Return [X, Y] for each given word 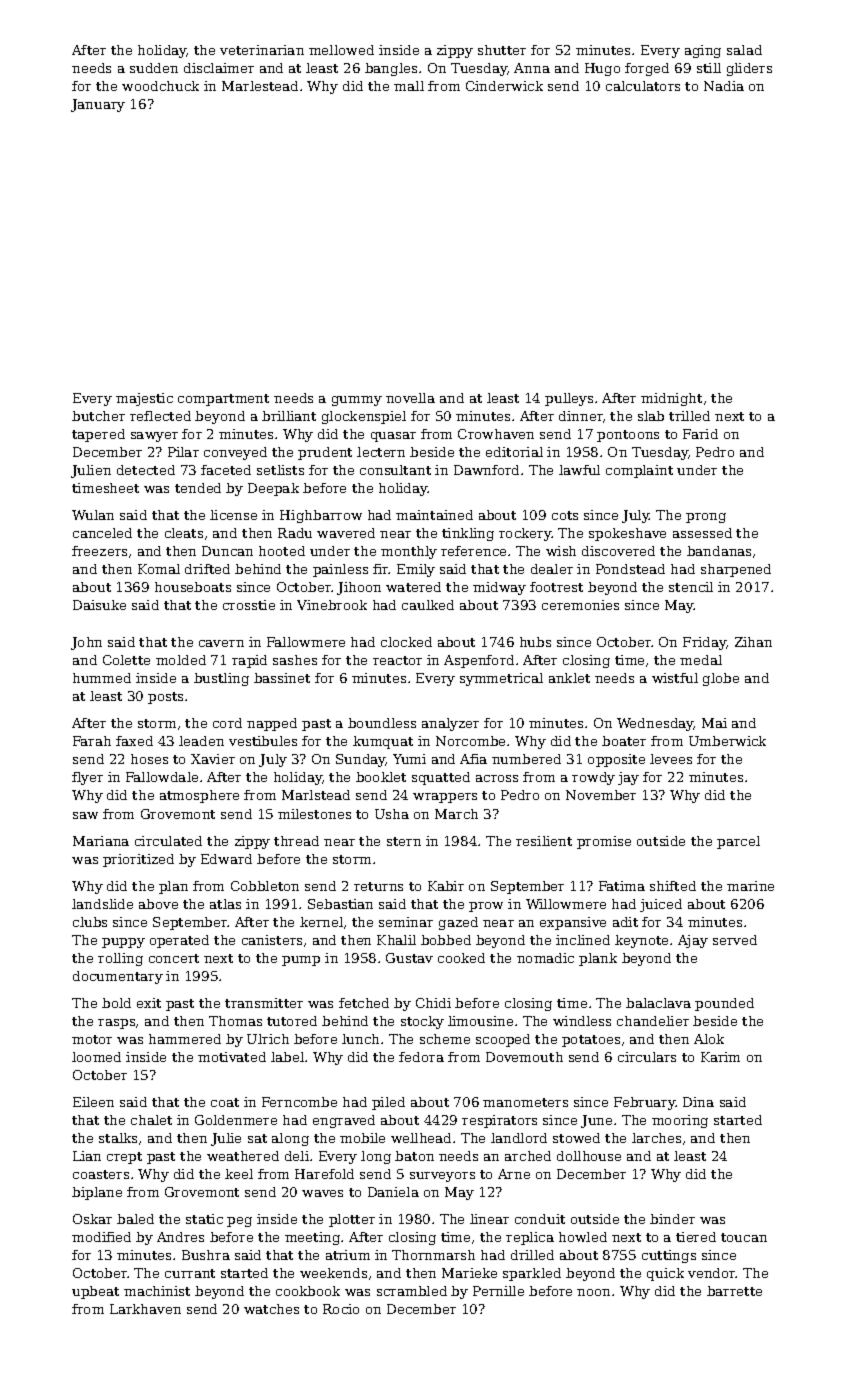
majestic [144, 399]
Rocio [341, 1309]
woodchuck [160, 86]
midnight [671, 399]
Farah [92, 741]
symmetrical [501, 679]
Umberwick [727, 741]
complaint [639, 471]
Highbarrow [321, 516]
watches [271, 1309]
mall [409, 86]
